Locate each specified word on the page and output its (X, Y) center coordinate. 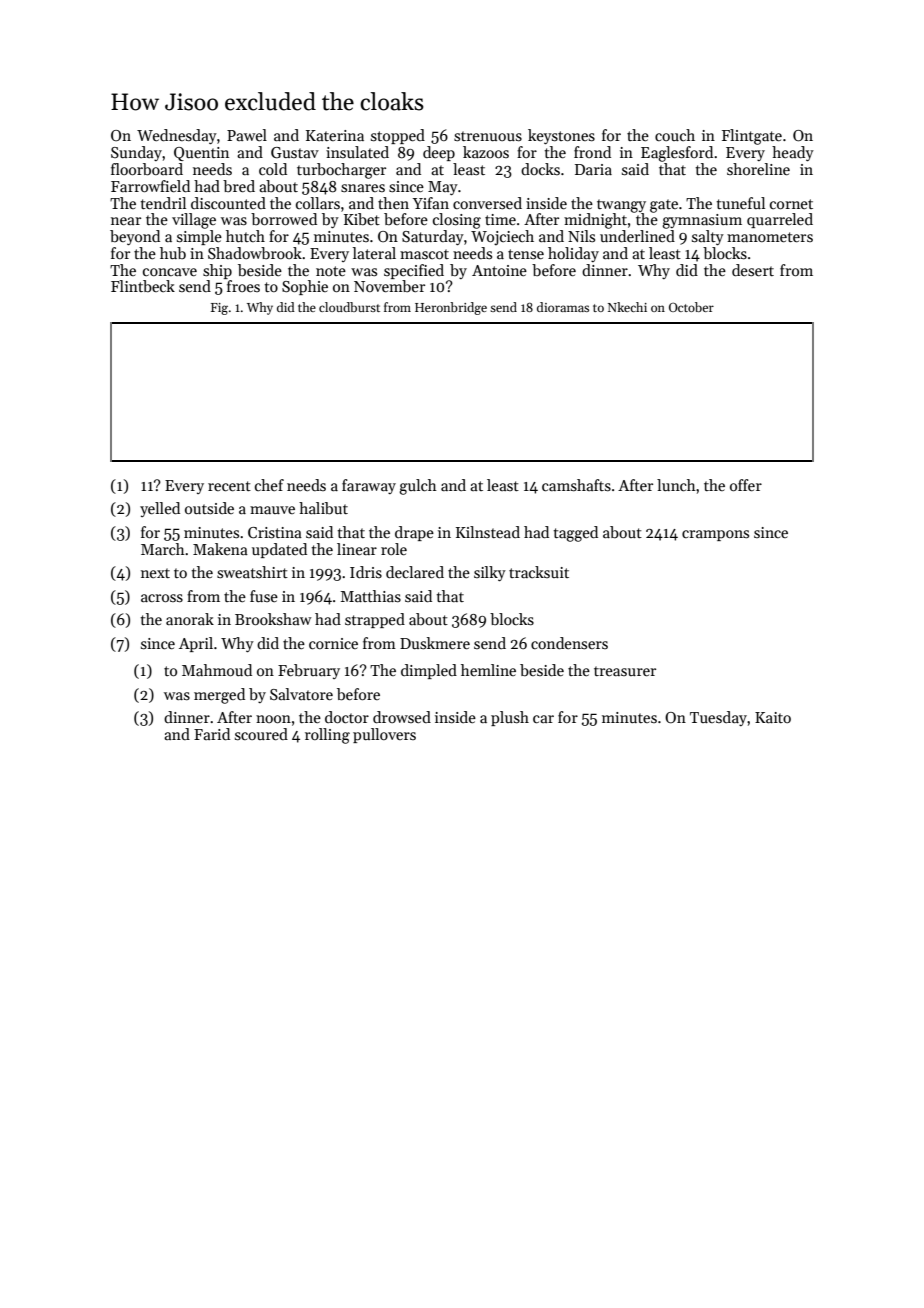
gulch (418, 487)
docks (540, 169)
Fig (219, 309)
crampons (715, 535)
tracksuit (539, 572)
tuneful (741, 203)
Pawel (247, 135)
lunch (676, 485)
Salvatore (301, 694)
